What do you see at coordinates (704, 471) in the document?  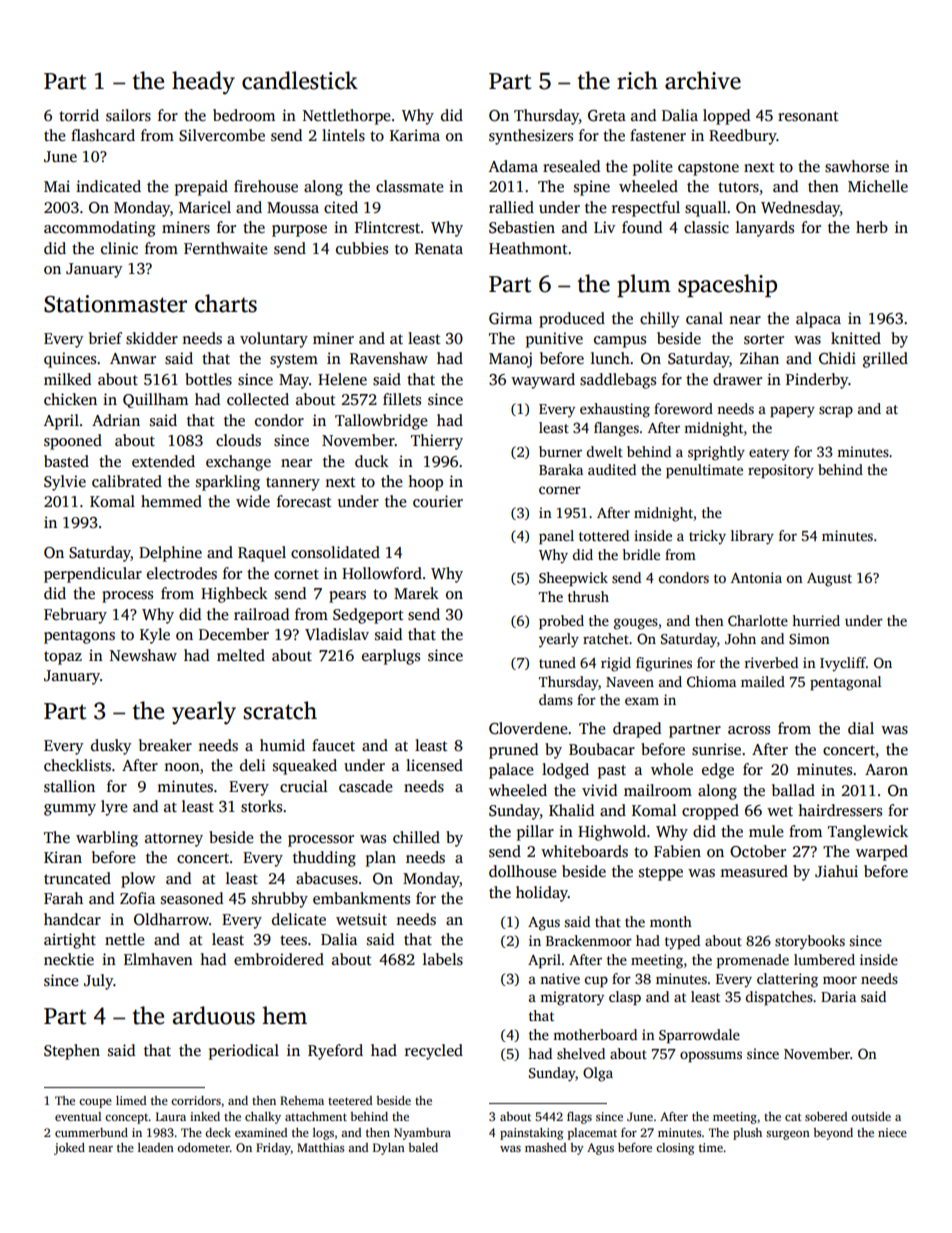 I see `penultimate` at bounding box center [704, 471].
